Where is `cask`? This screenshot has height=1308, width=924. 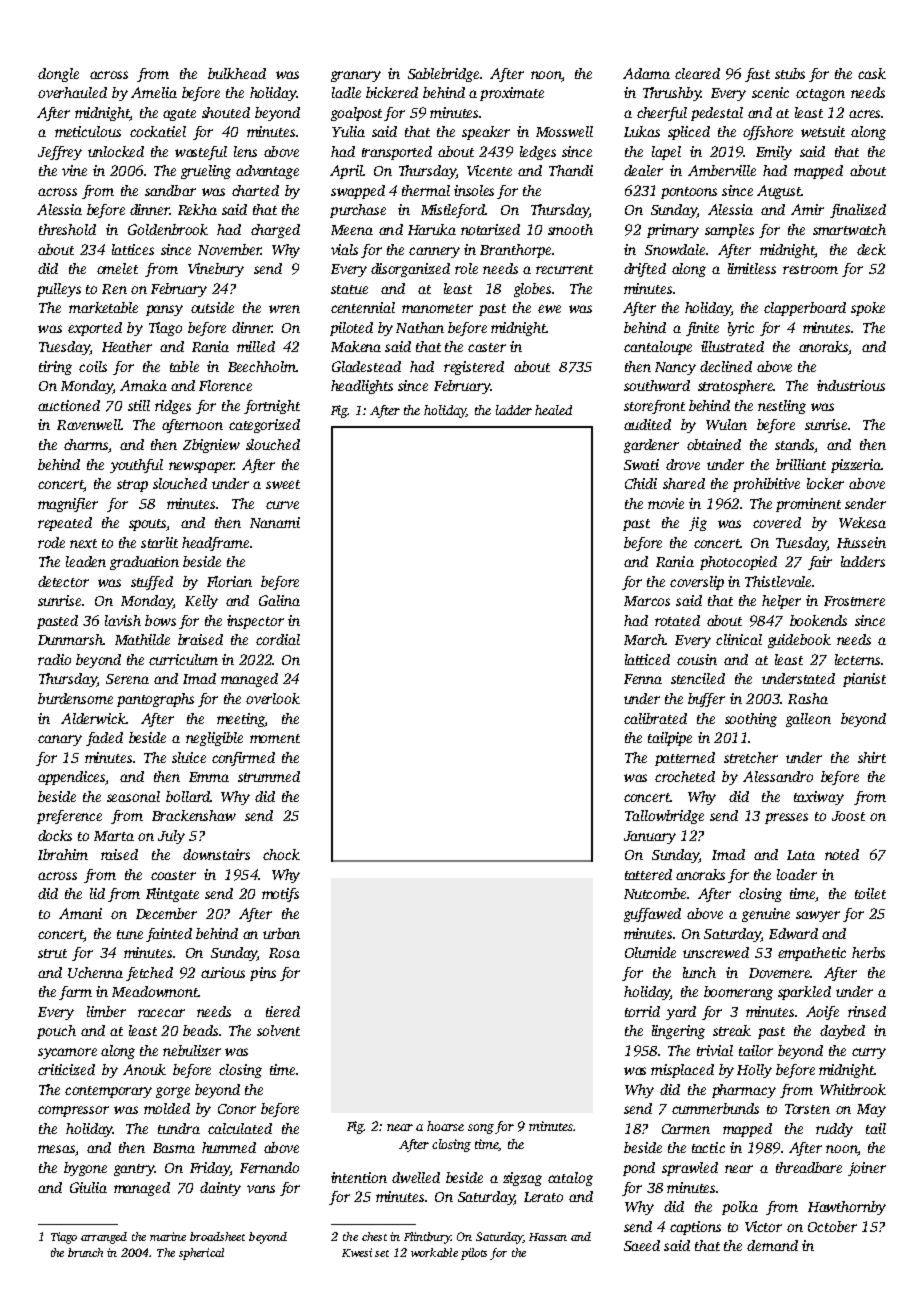
cask is located at coordinates (872, 73).
